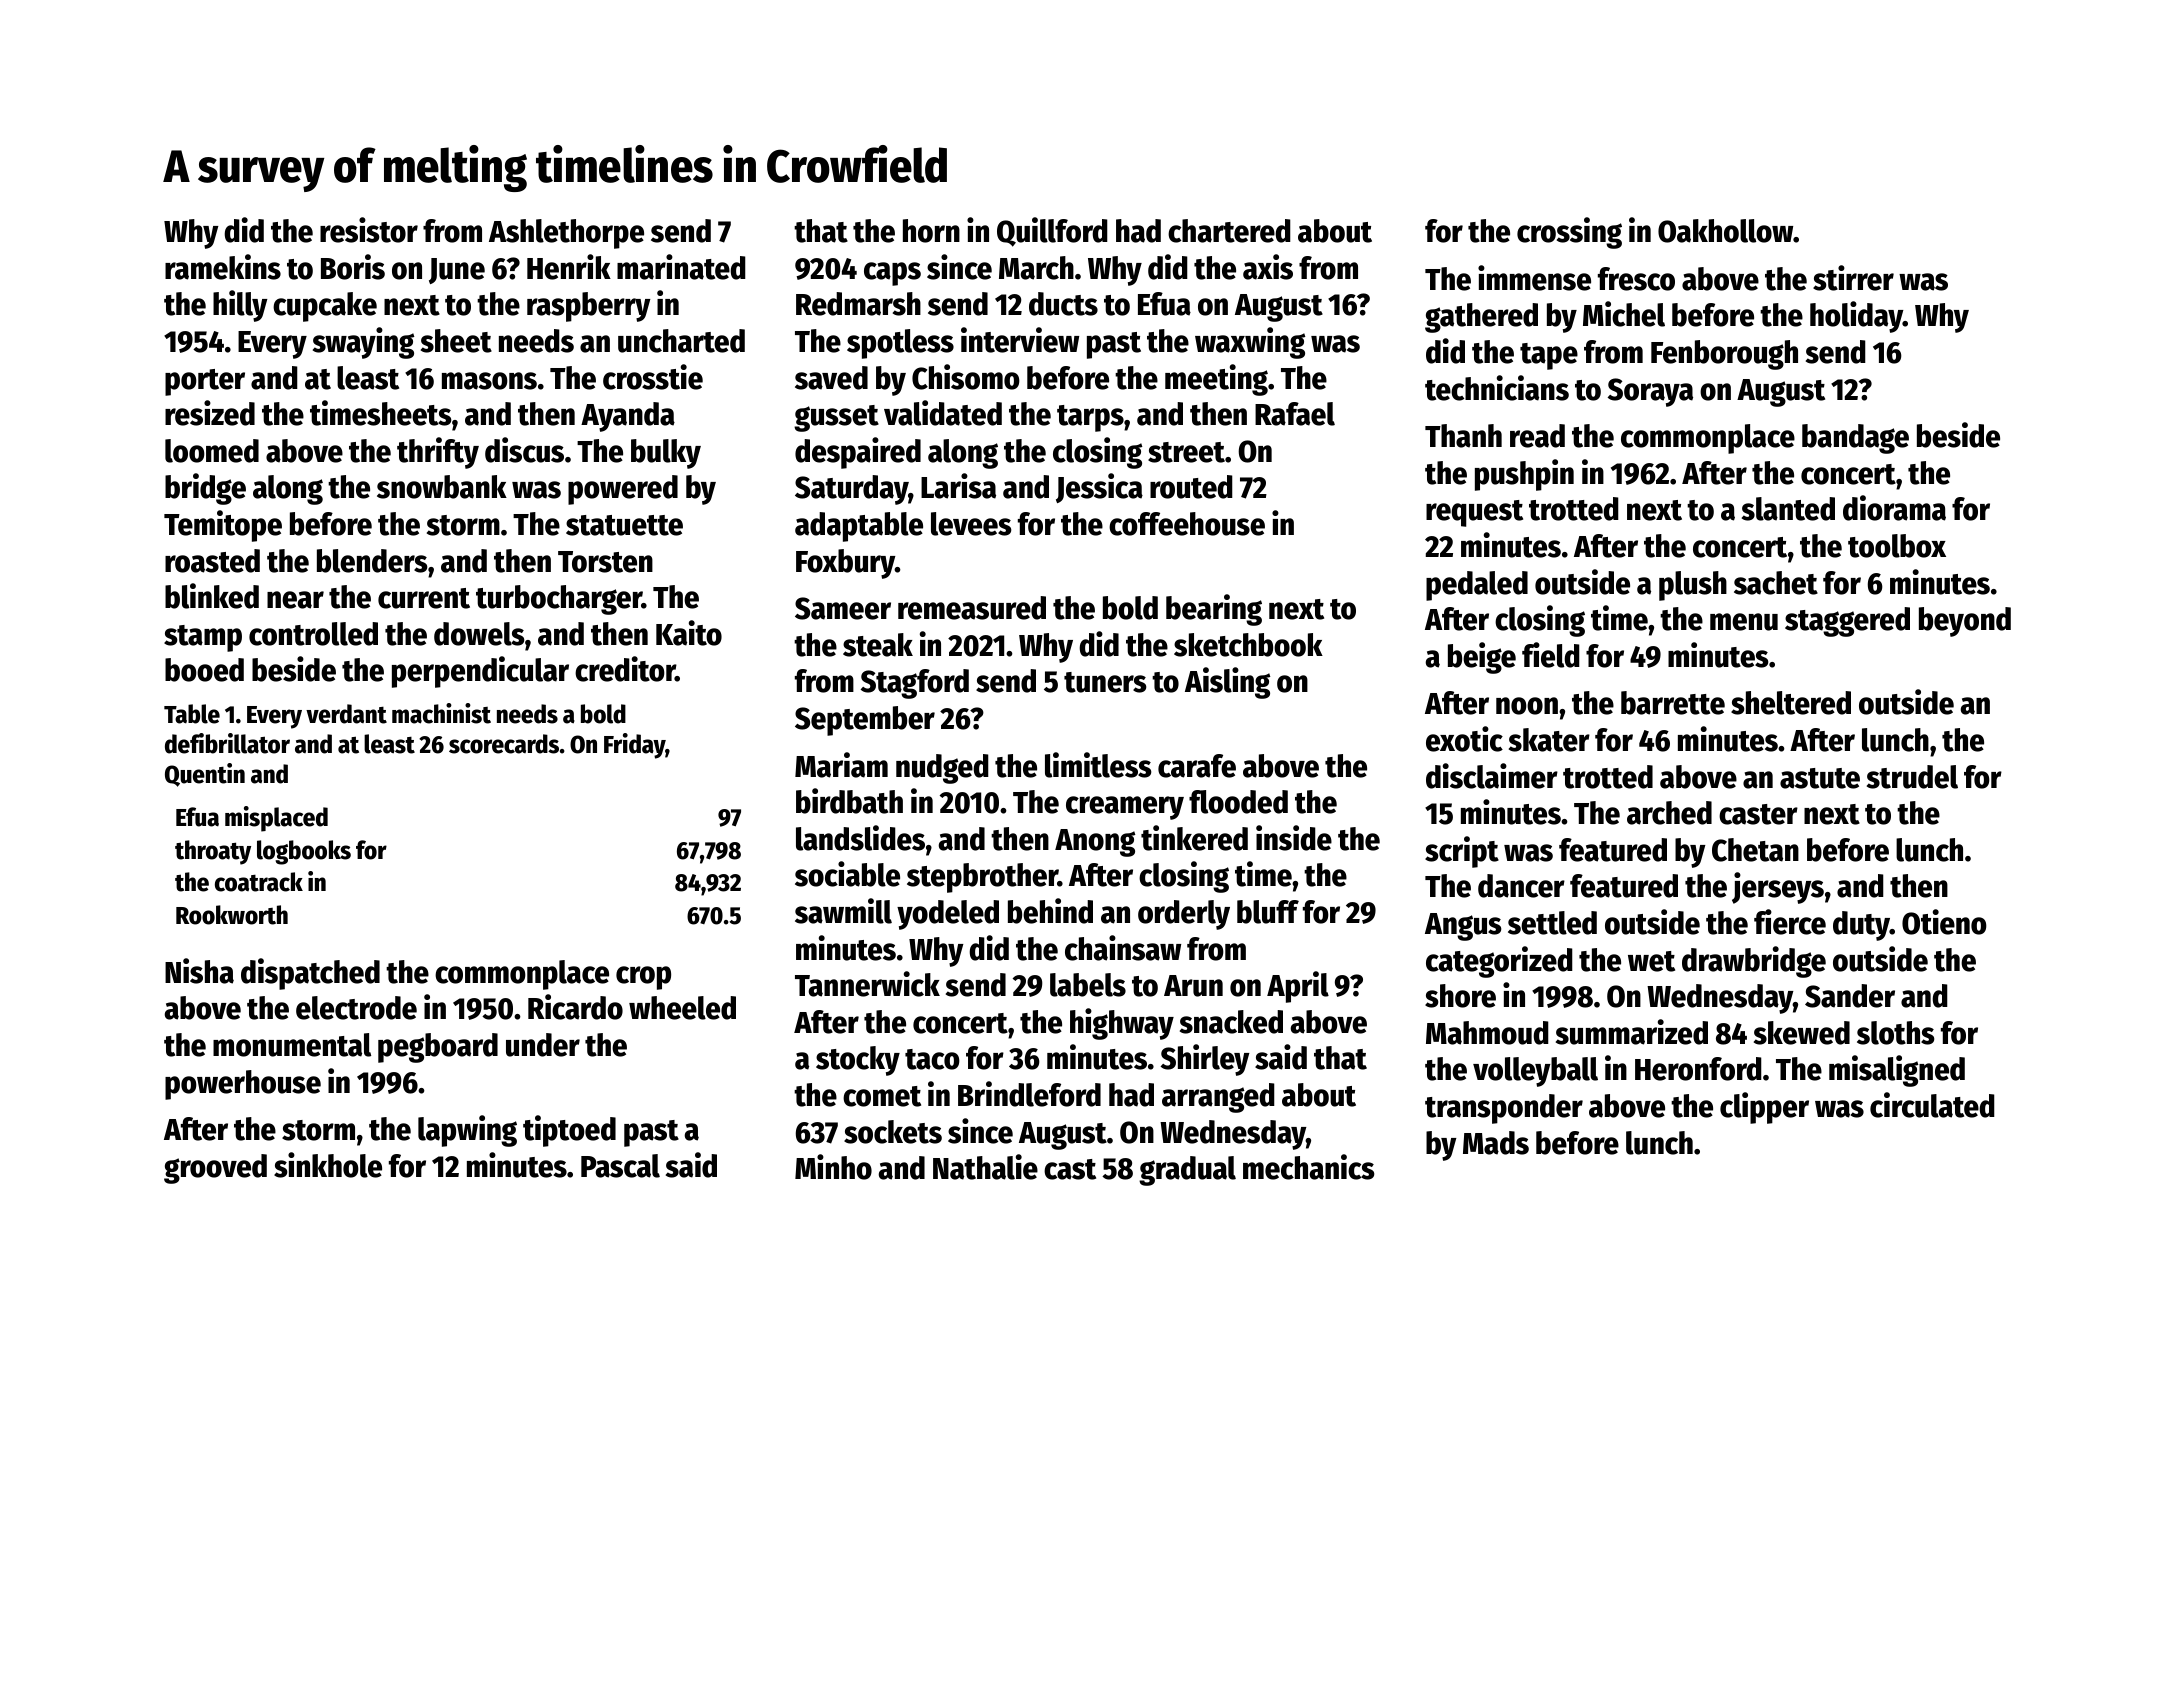  What do you see at coordinates (1268, 267) in the image?
I see `axis` at bounding box center [1268, 267].
